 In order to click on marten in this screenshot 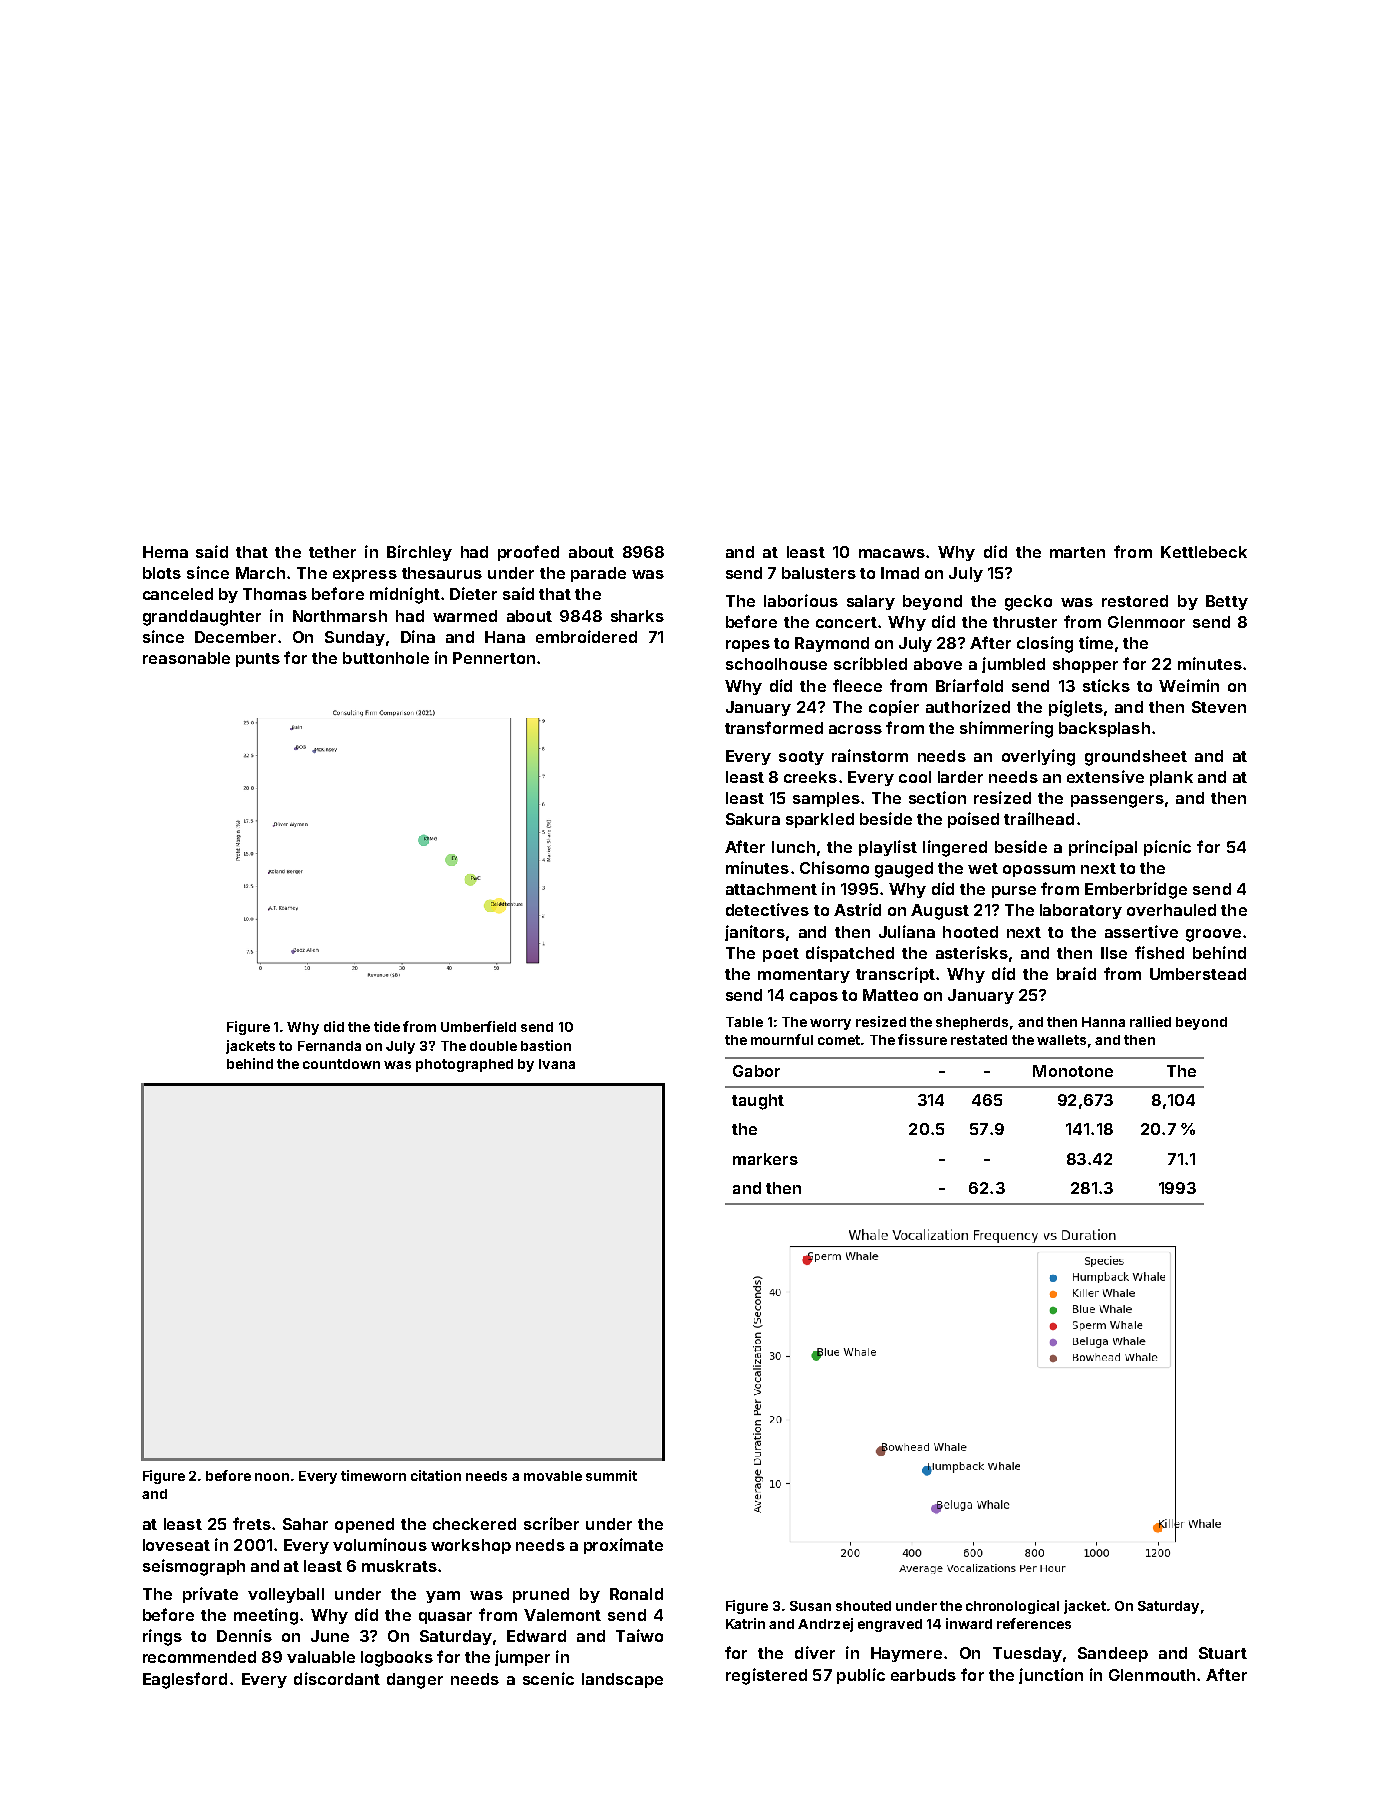, I will do `click(1077, 552)`.
